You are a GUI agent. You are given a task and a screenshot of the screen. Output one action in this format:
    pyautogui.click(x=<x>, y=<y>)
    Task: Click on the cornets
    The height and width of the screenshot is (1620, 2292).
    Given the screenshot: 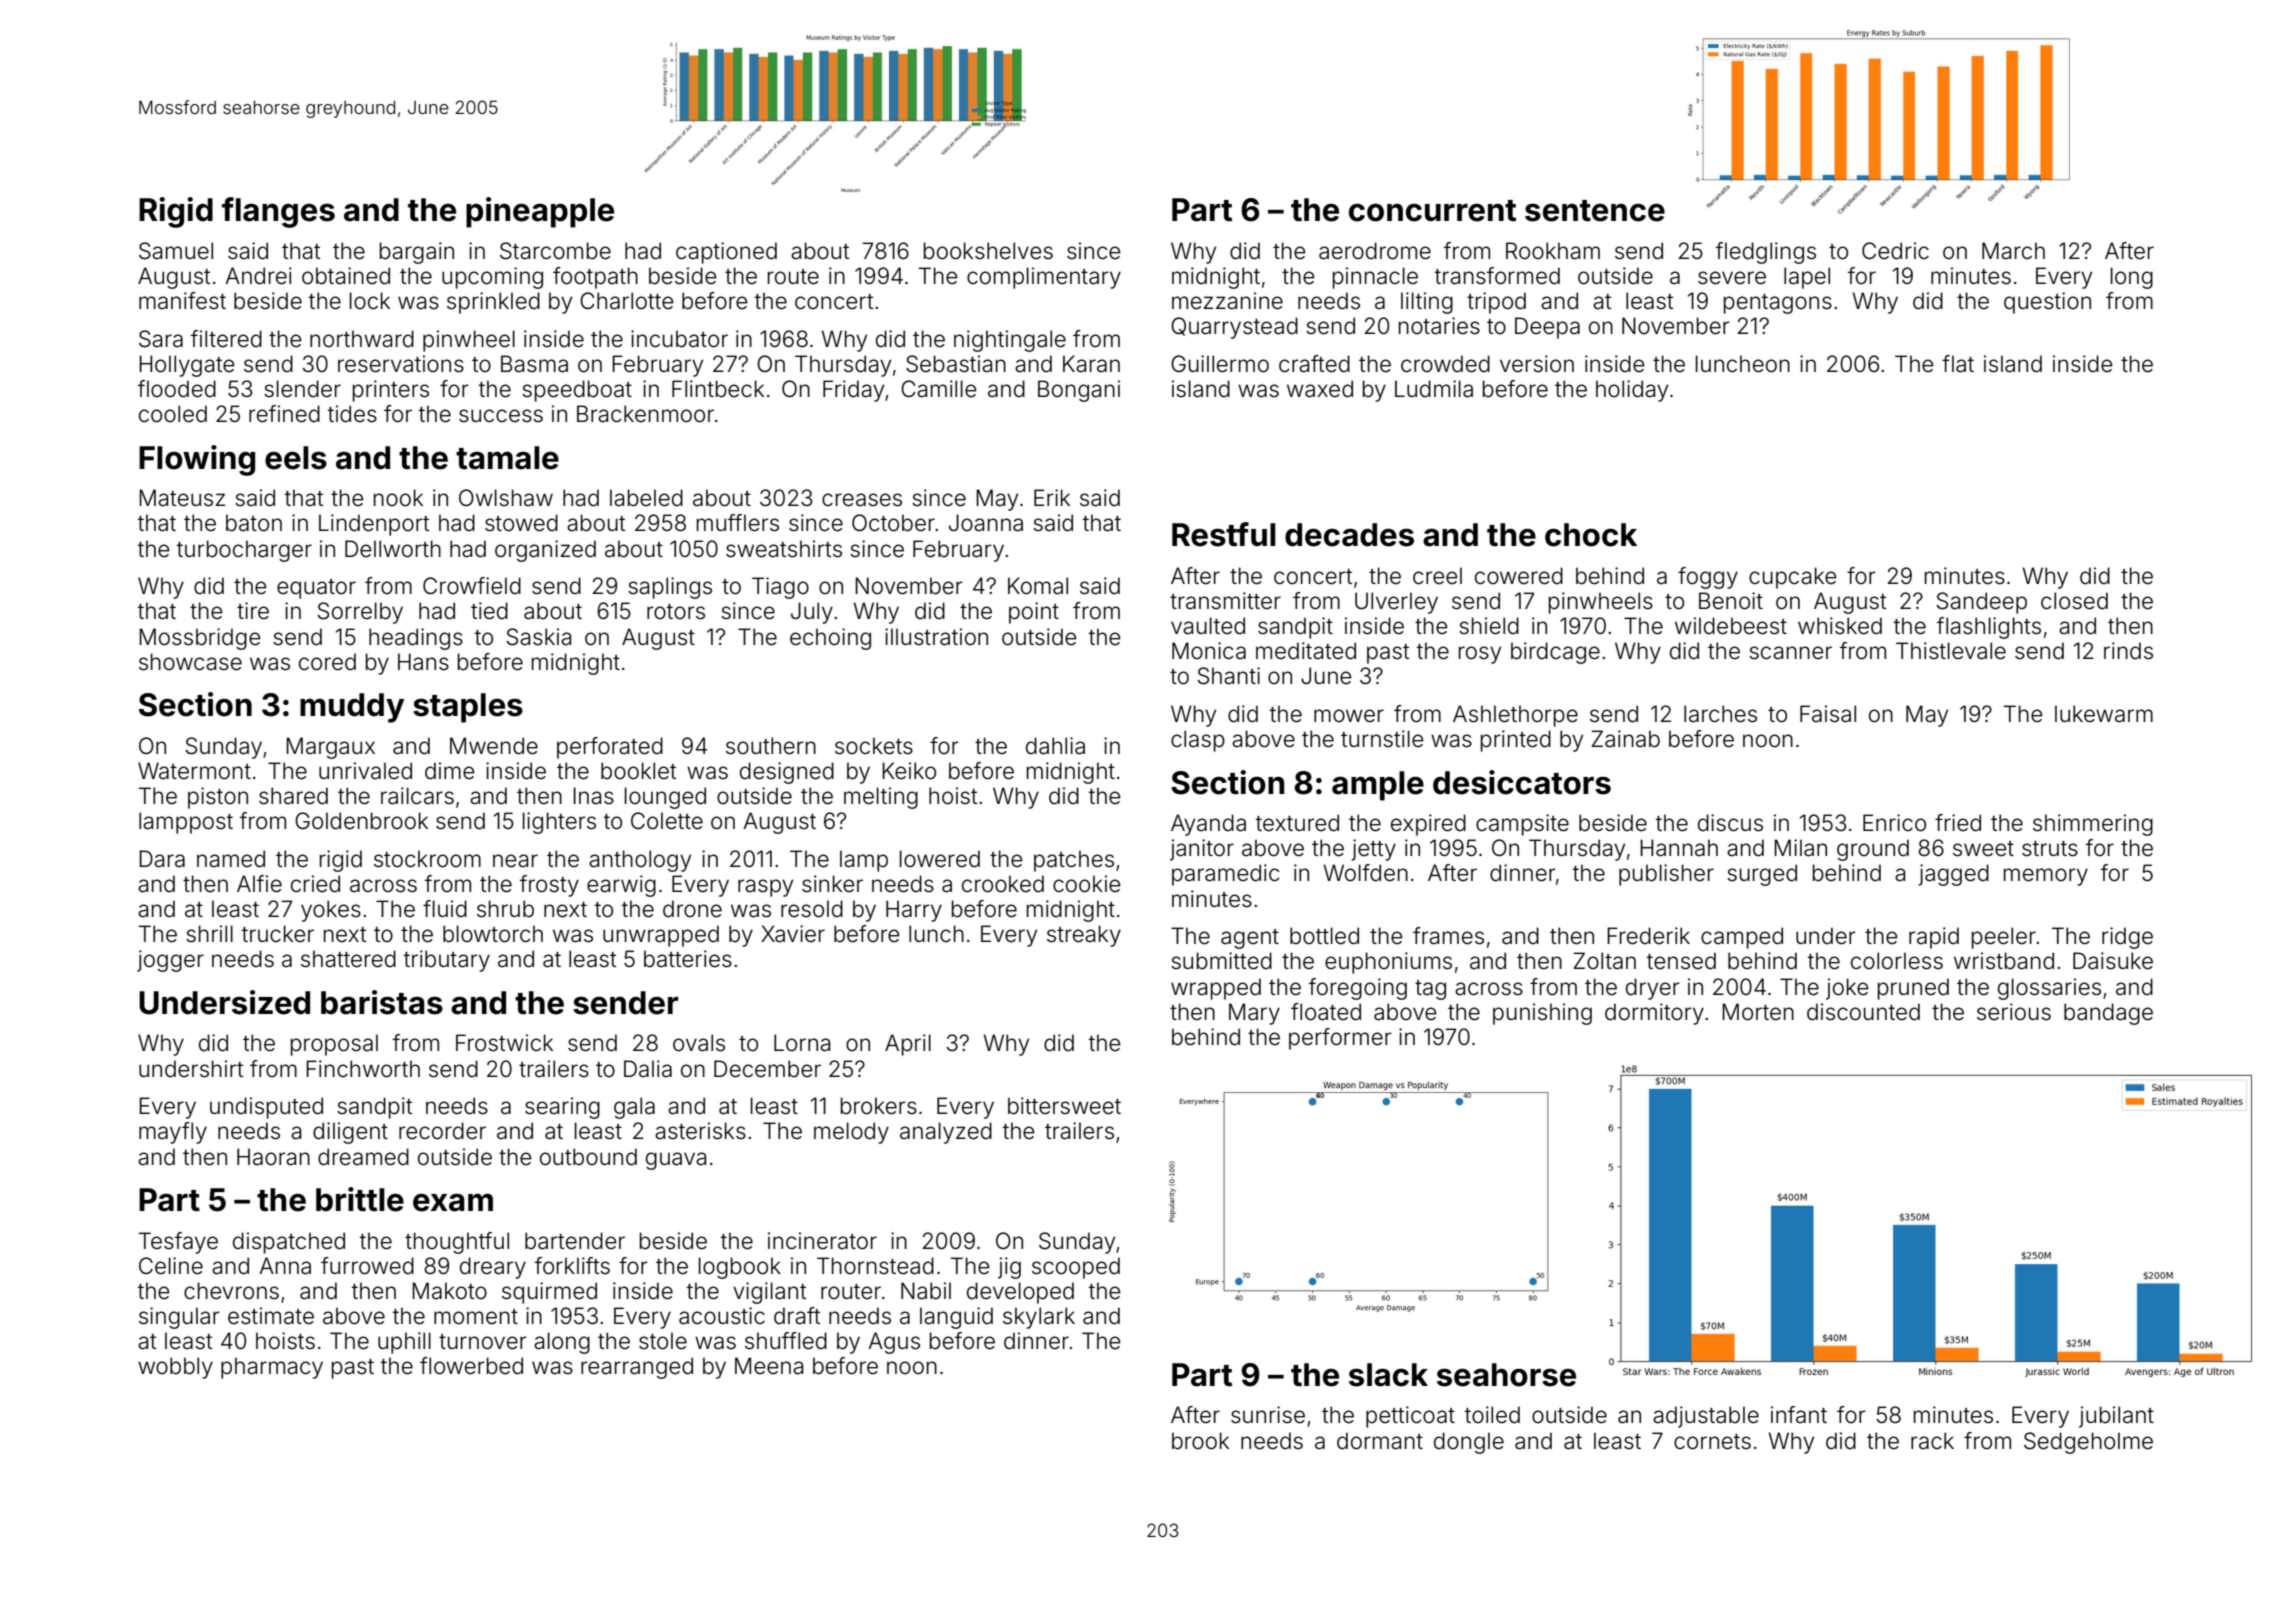 What is the action you would take?
    pyautogui.click(x=1712, y=1442)
